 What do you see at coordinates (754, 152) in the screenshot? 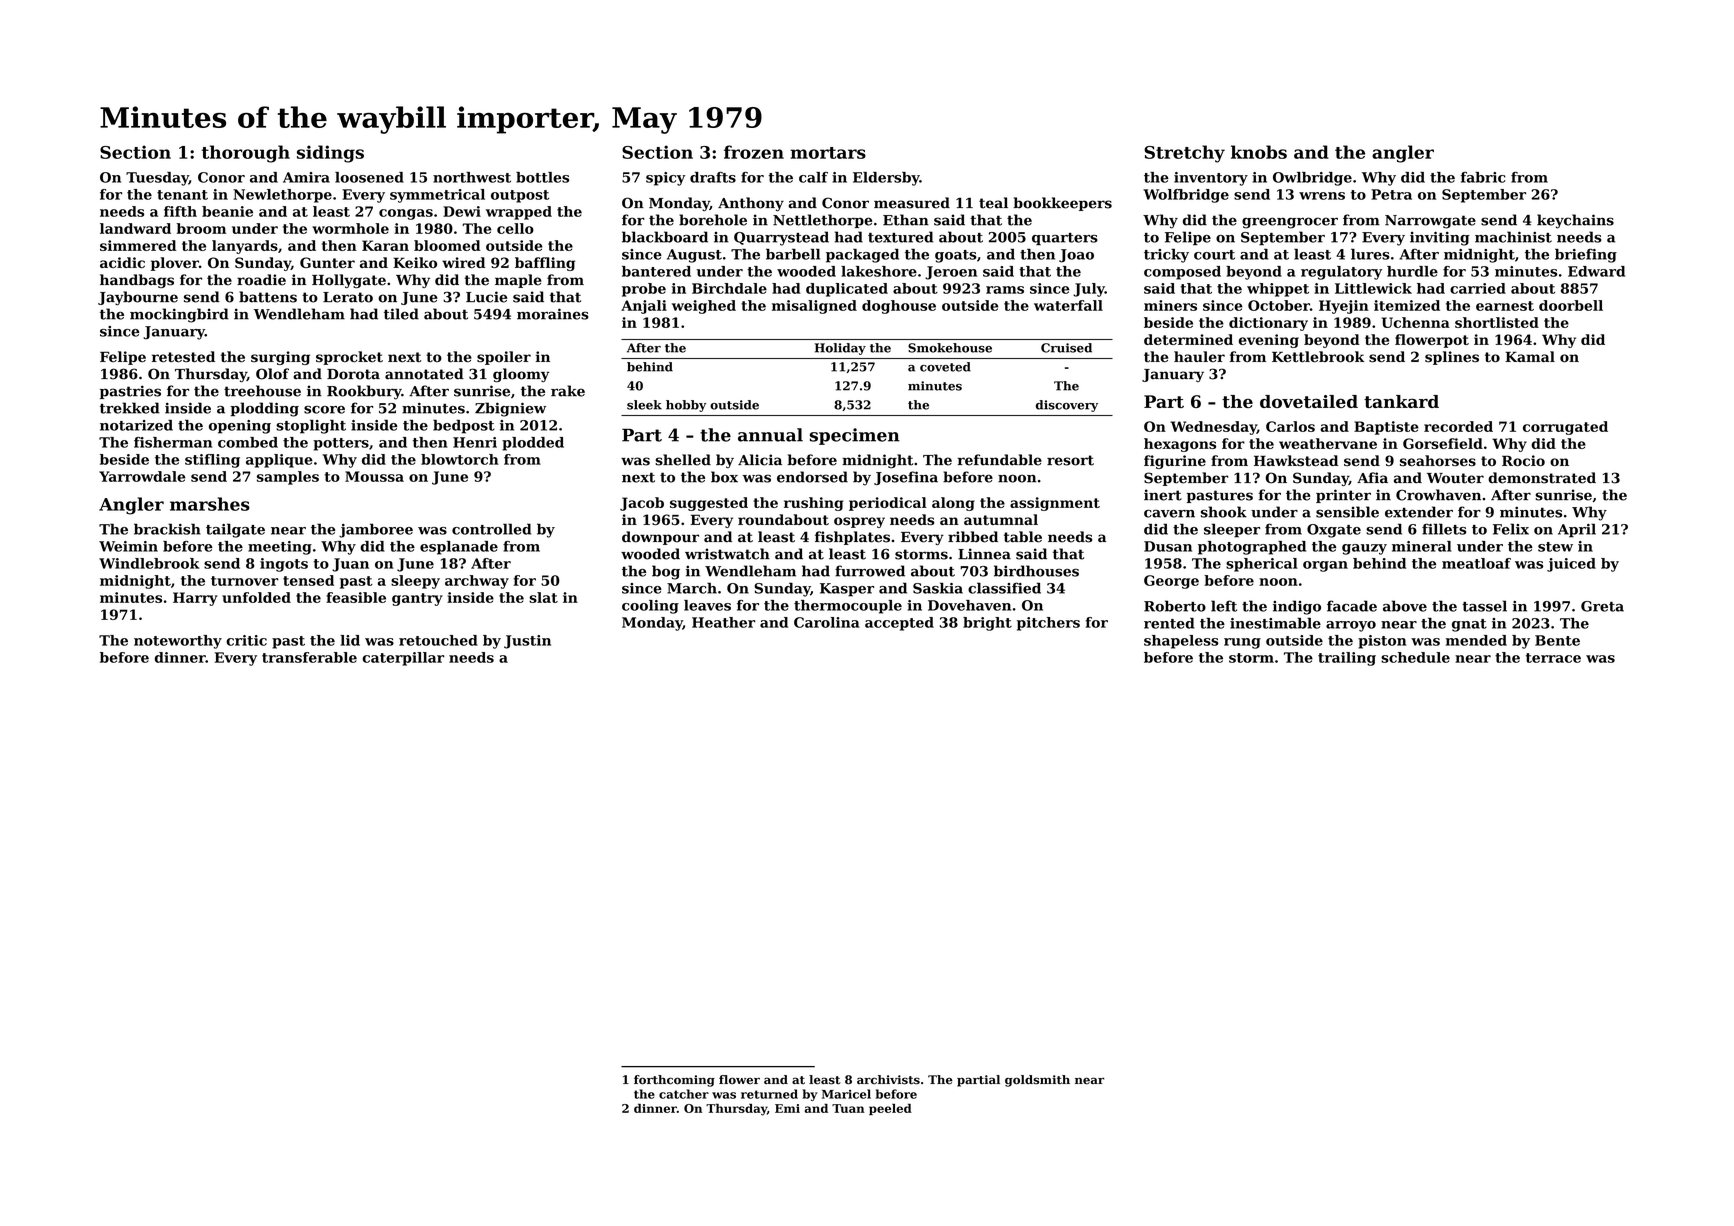
I see `frozen` at bounding box center [754, 152].
